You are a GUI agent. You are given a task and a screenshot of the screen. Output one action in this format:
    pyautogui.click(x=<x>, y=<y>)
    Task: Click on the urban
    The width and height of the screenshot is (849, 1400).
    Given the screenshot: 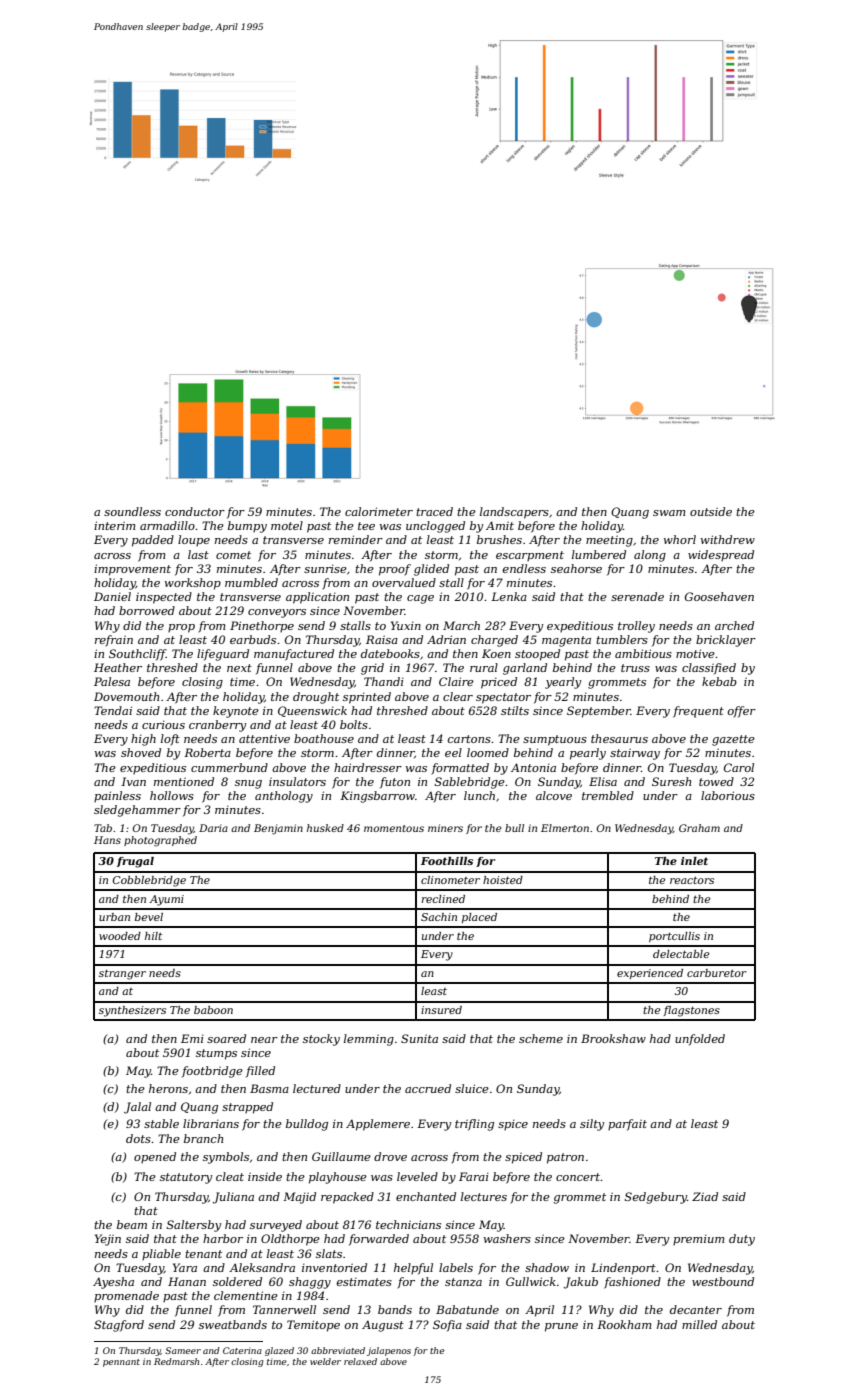 What is the action you would take?
    pyautogui.click(x=114, y=917)
